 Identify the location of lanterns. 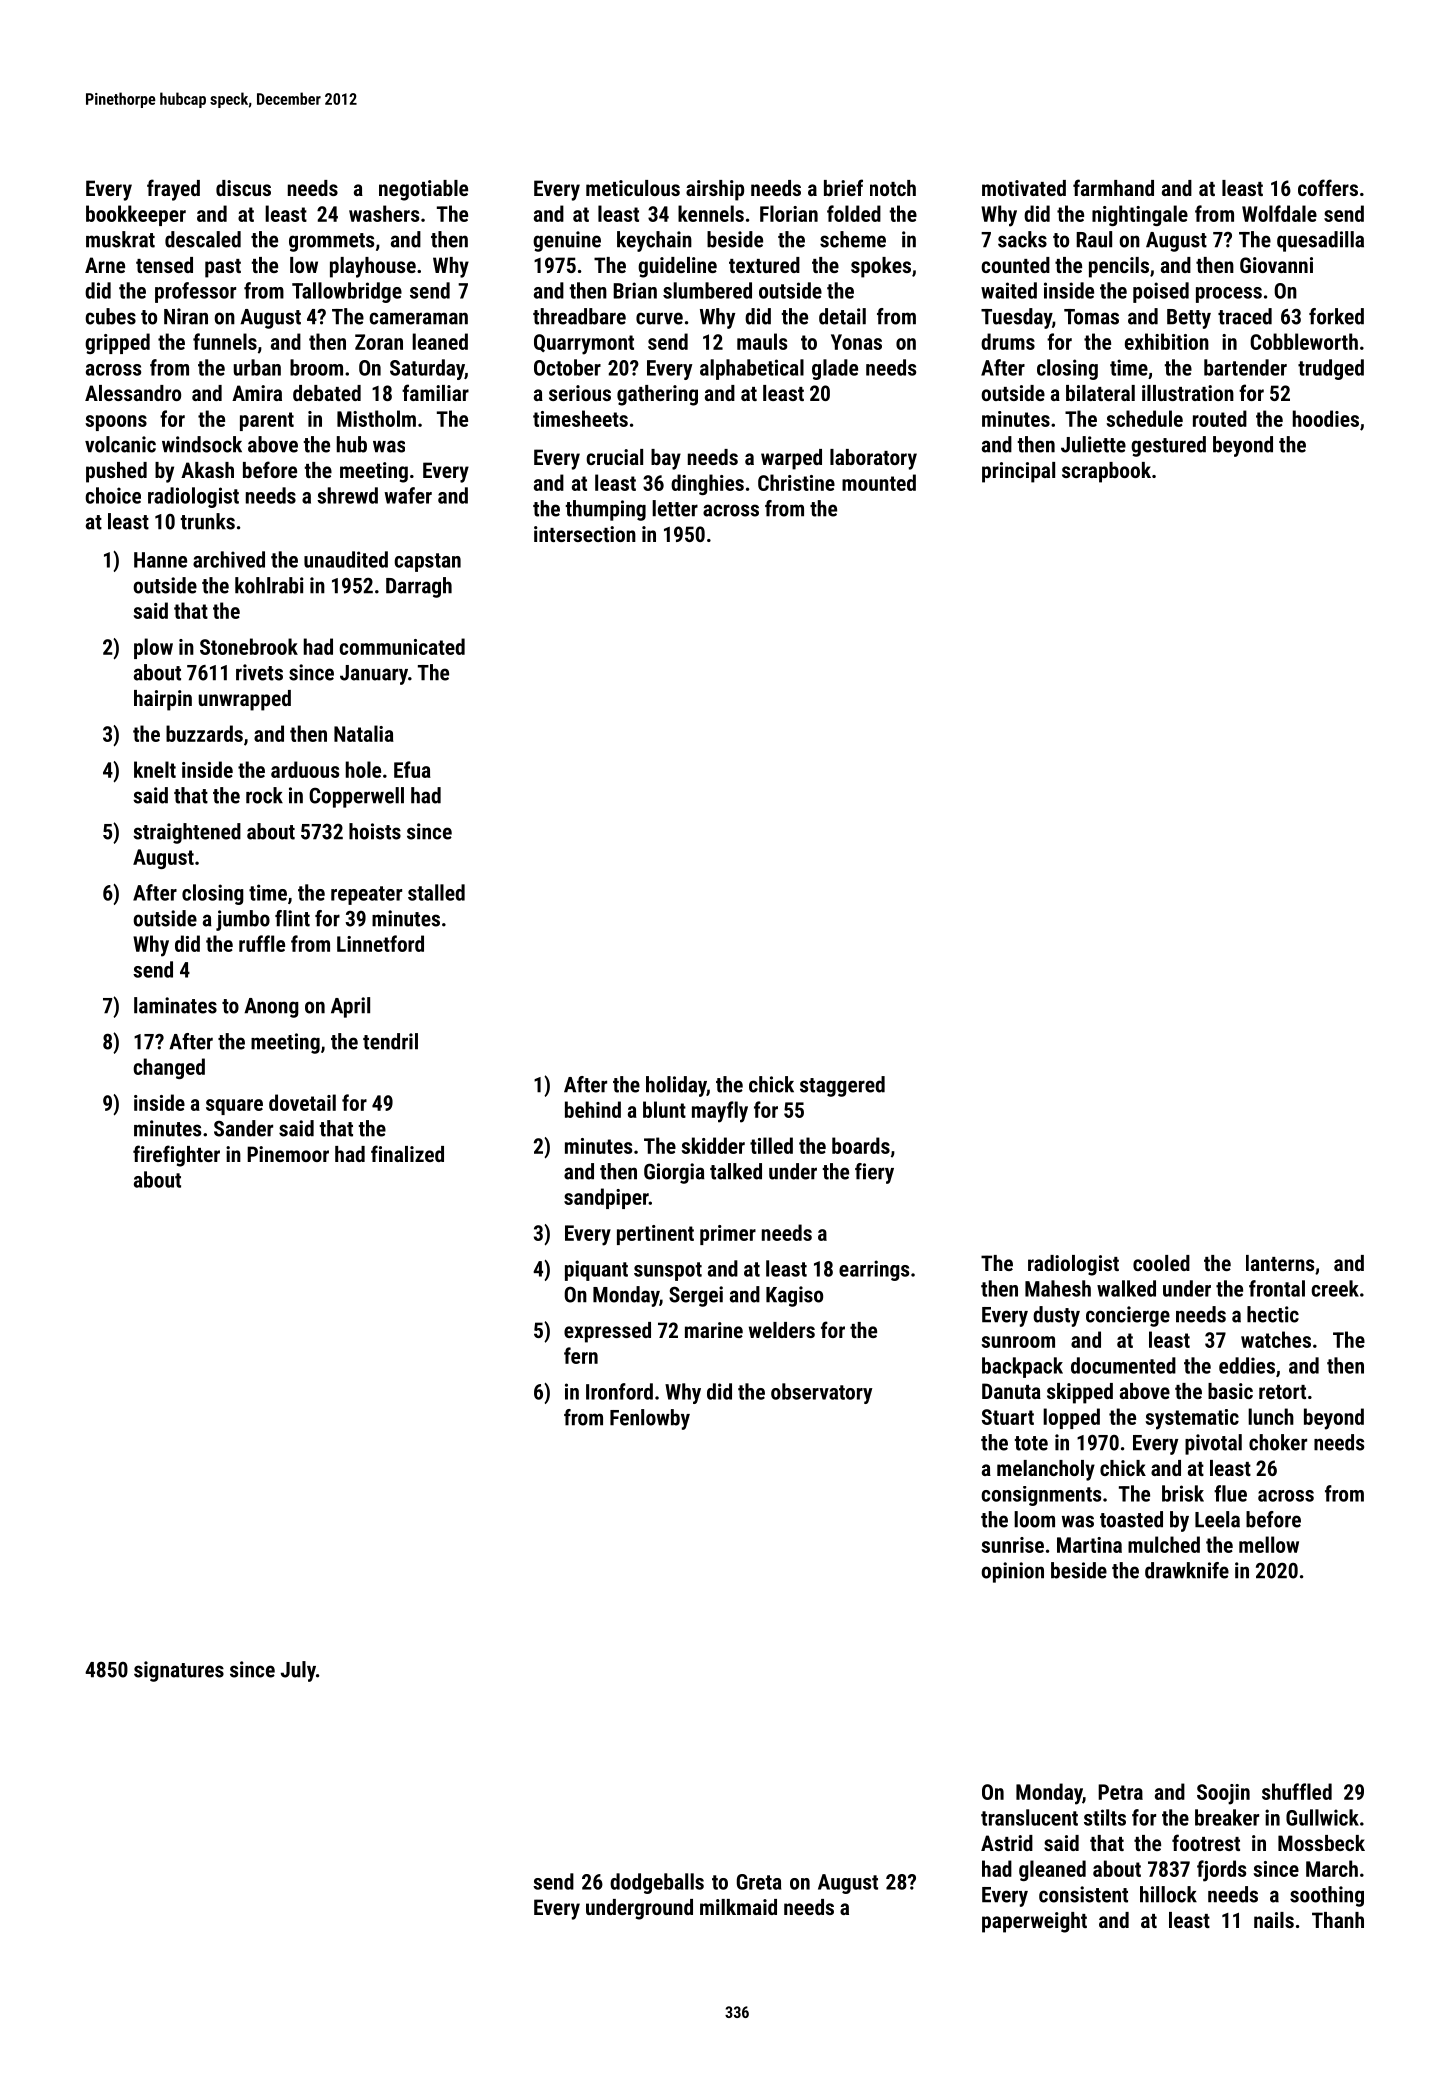
(1280, 1263).
